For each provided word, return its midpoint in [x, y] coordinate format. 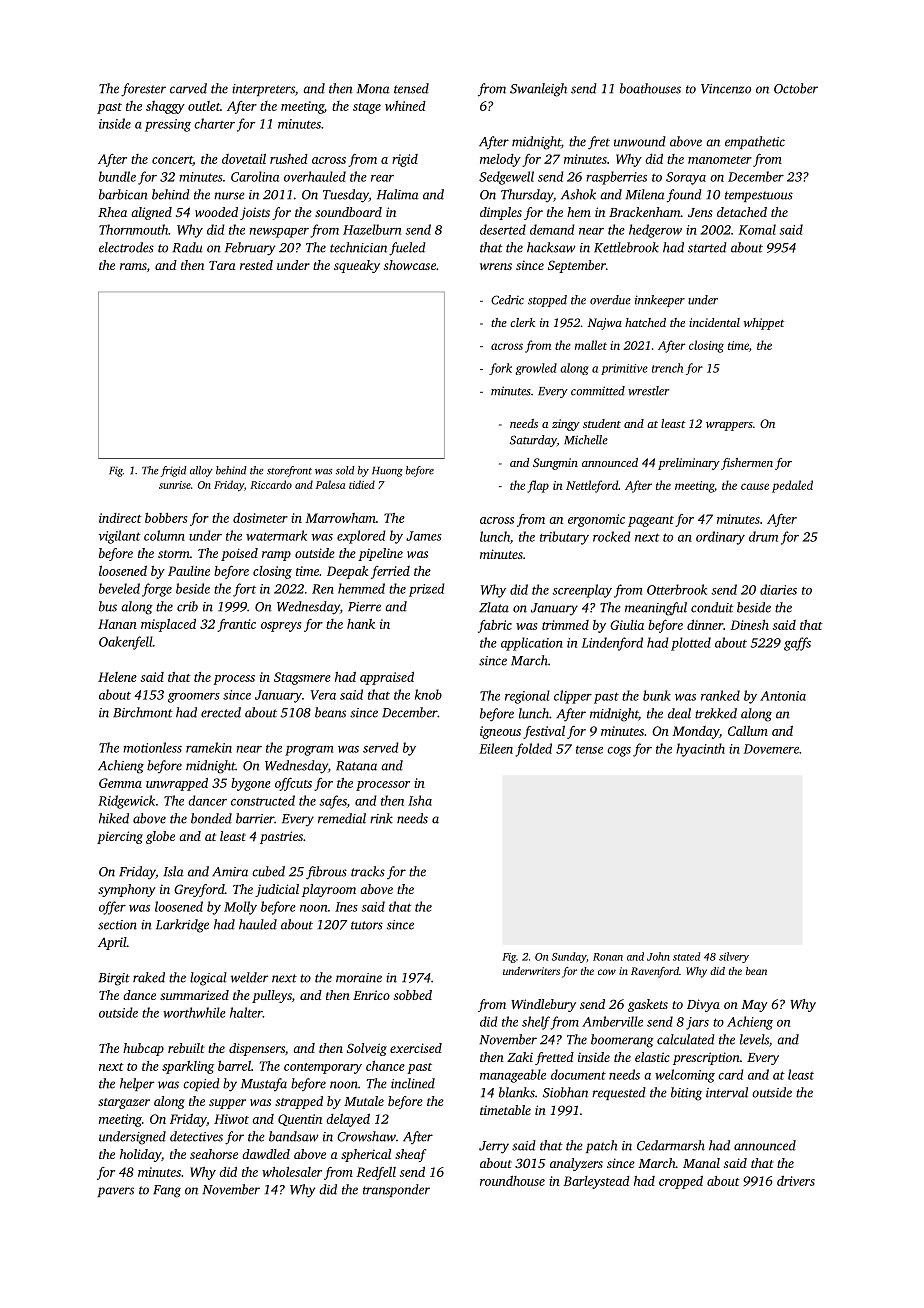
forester [143, 90]
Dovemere [771, 749]
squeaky [357, 266]
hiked [114, 818]
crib [187, 606]
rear [382, 178]
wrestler [648, 391]
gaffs [797, 644]
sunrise [175, 485]
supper [227, 1104]
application [532, 644]
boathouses [650, 88]
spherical [366, 1155]
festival [544, 732]
